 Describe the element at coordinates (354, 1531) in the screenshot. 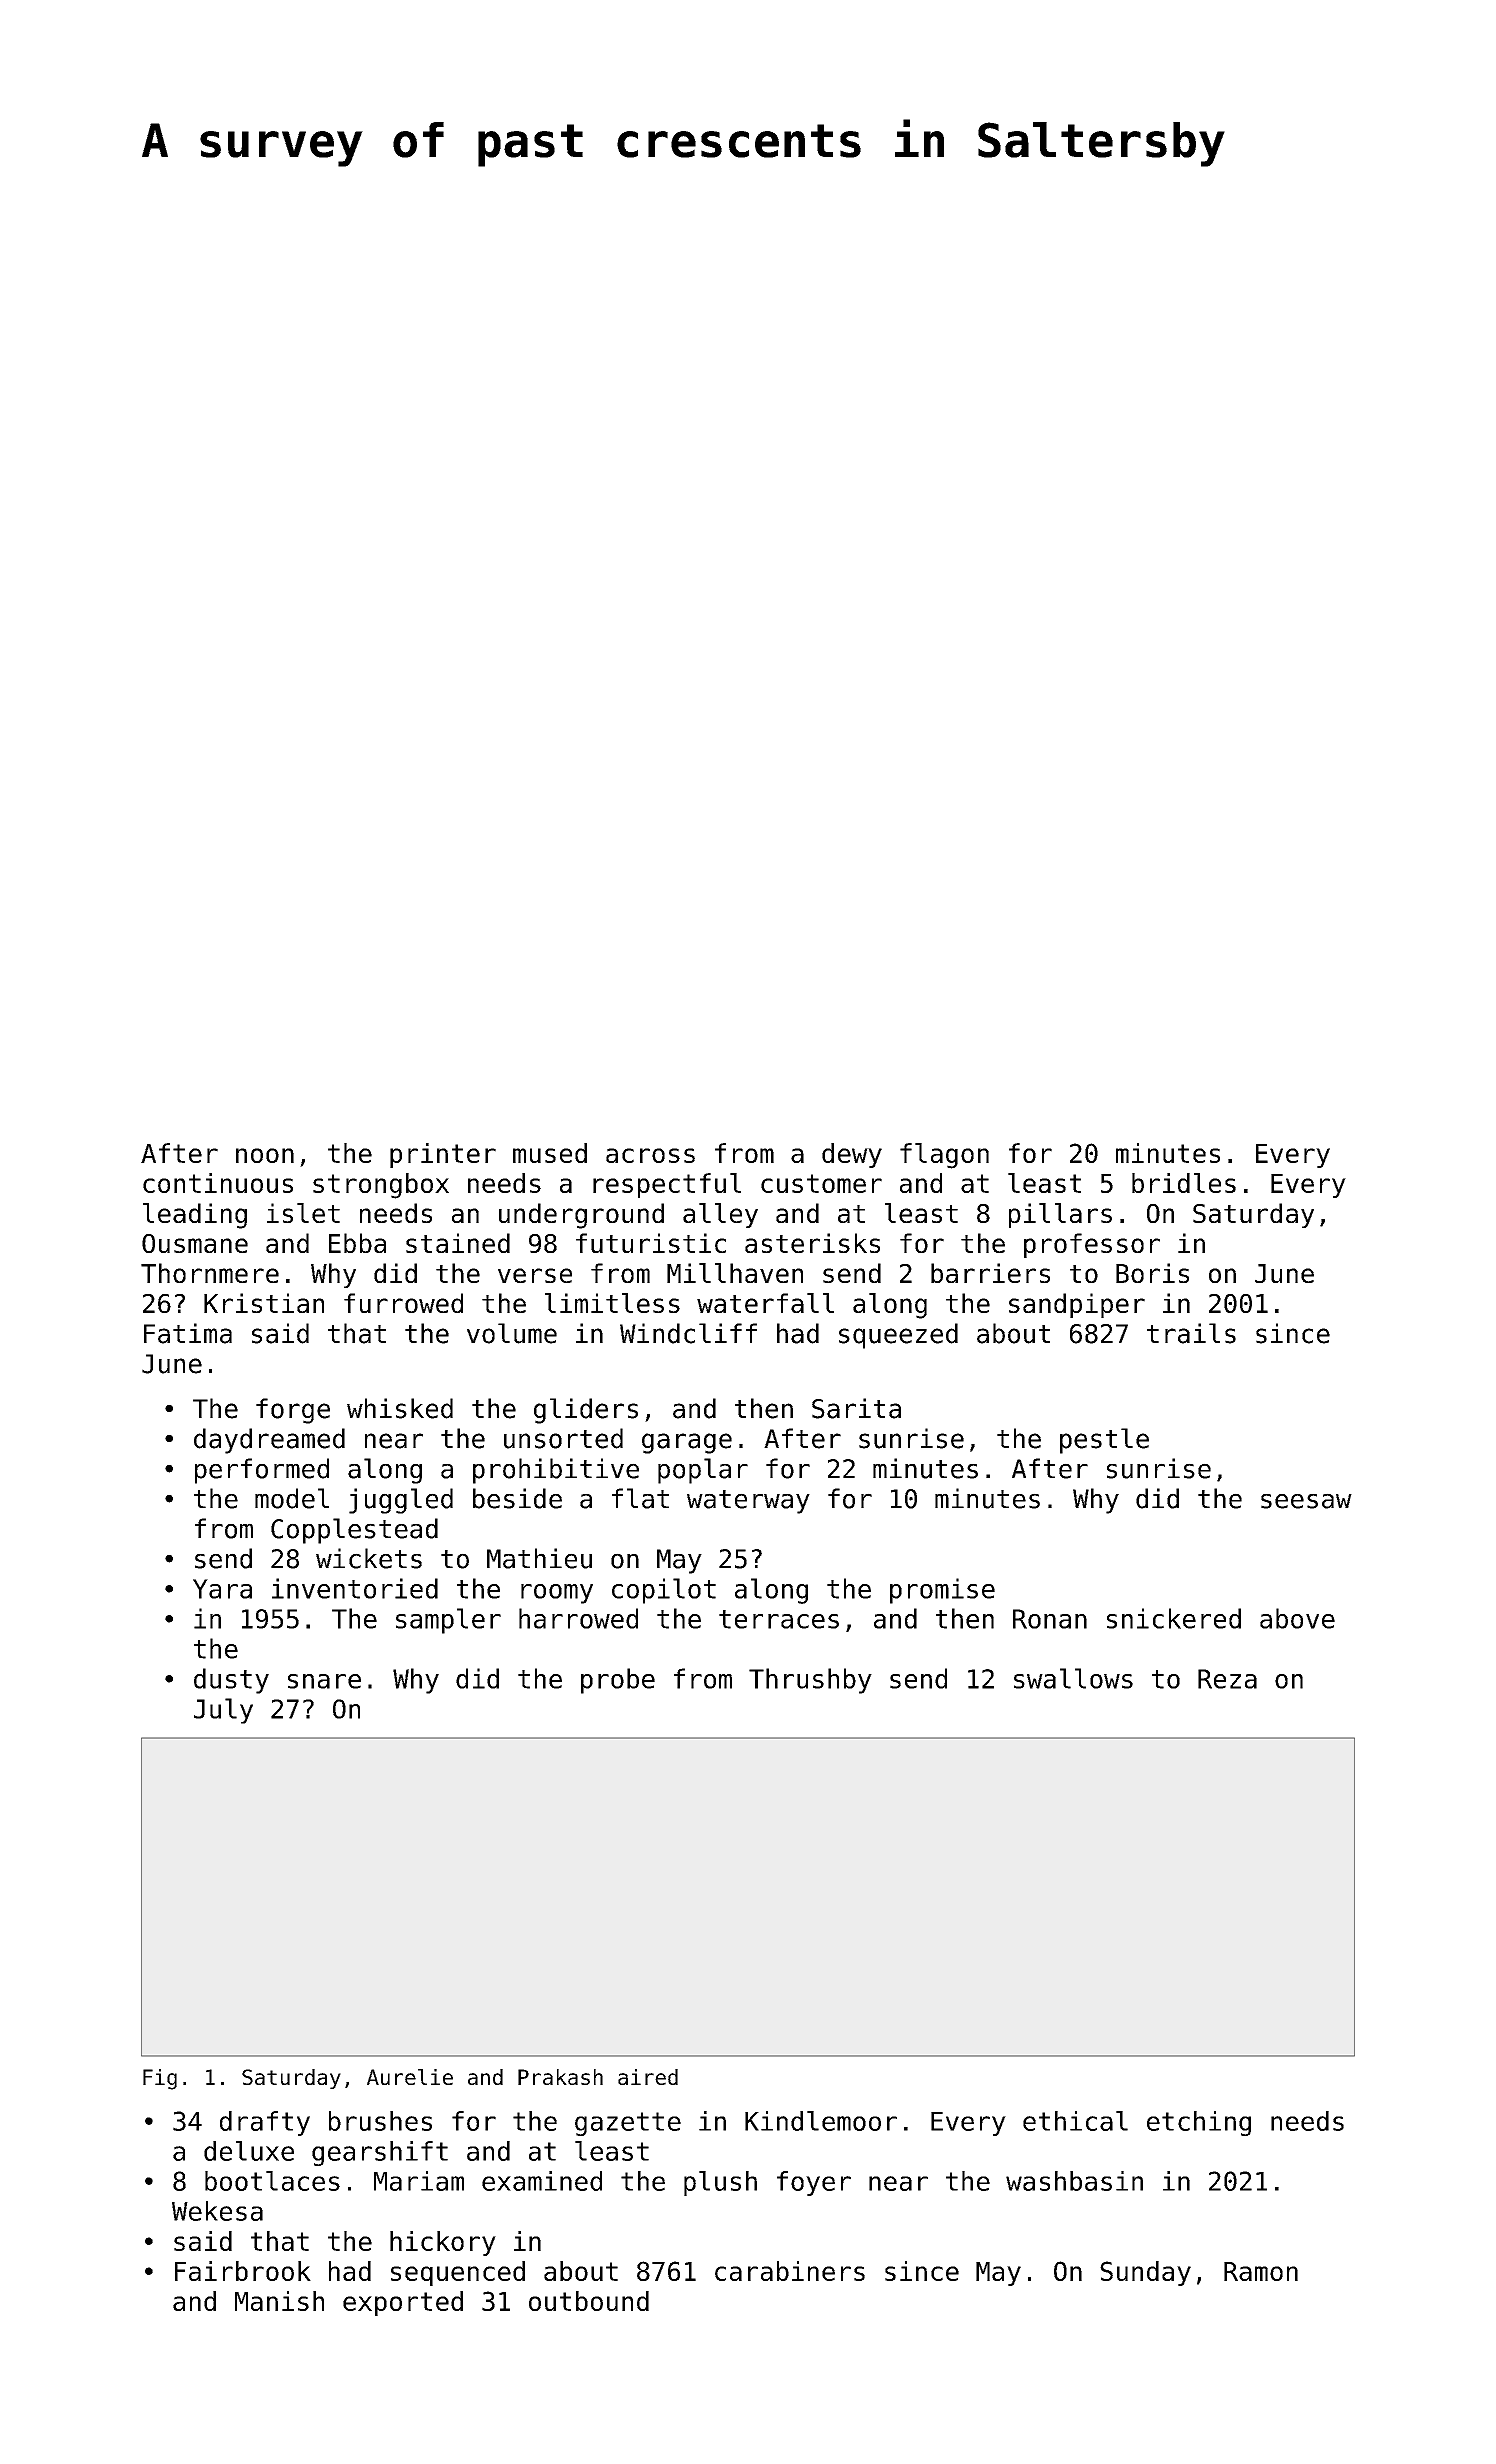

I see `Copplestead` at that location.
